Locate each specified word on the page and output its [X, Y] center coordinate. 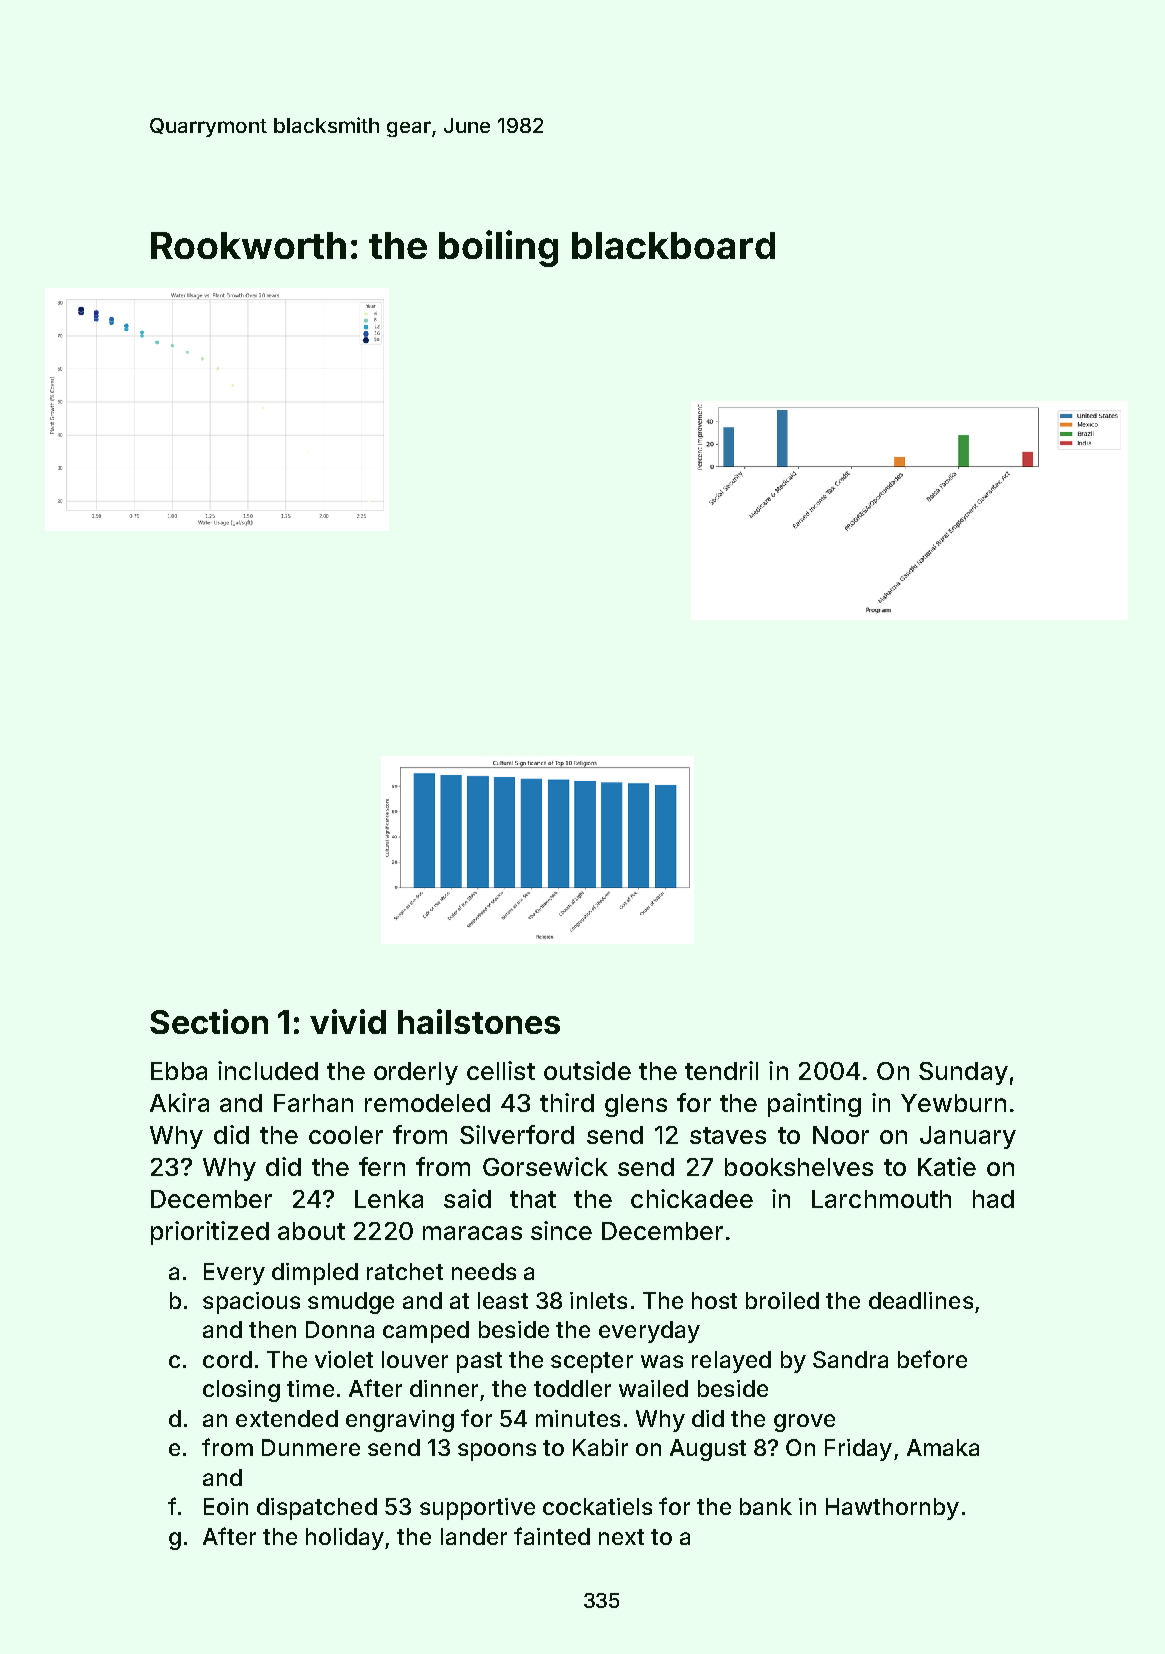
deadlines [921, 1300]
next [621, 1537]
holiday [345, 1539]
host [714, 1300]
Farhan [313, 1103]
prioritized [210, 1233]
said [467, 1198]
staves [728, 1135]
